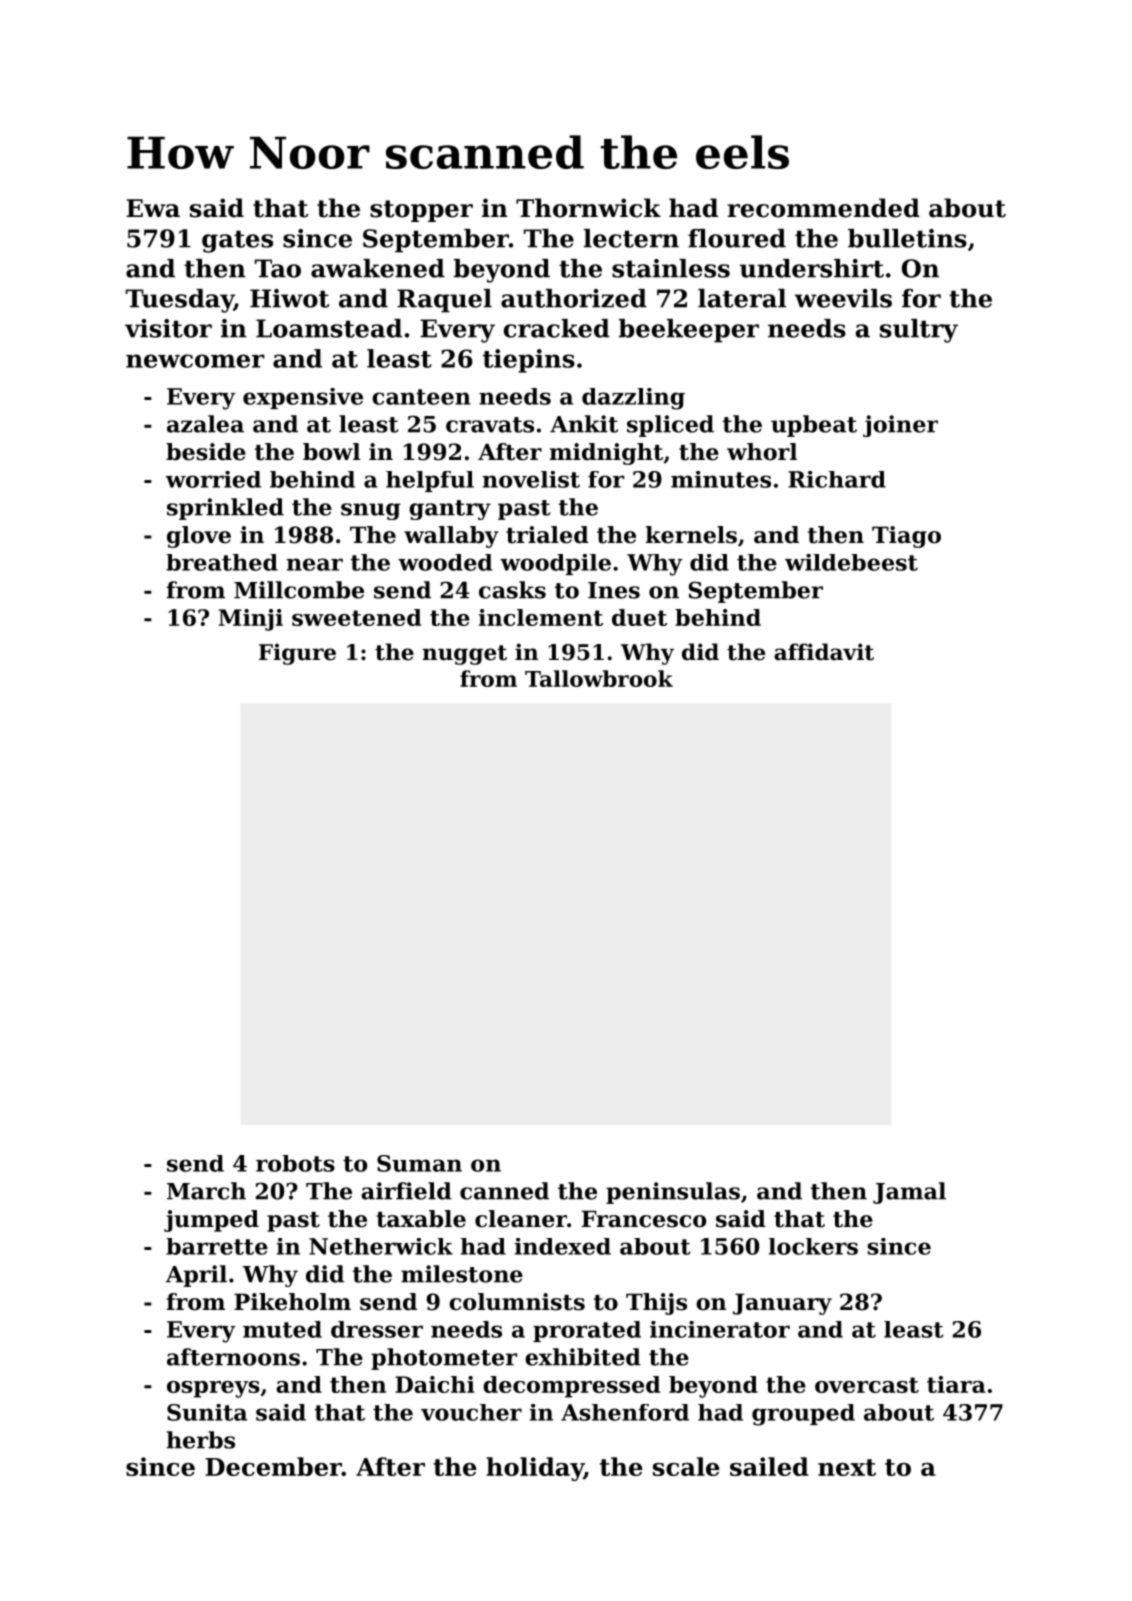  I want to click on Figure, so click(297, 654).
